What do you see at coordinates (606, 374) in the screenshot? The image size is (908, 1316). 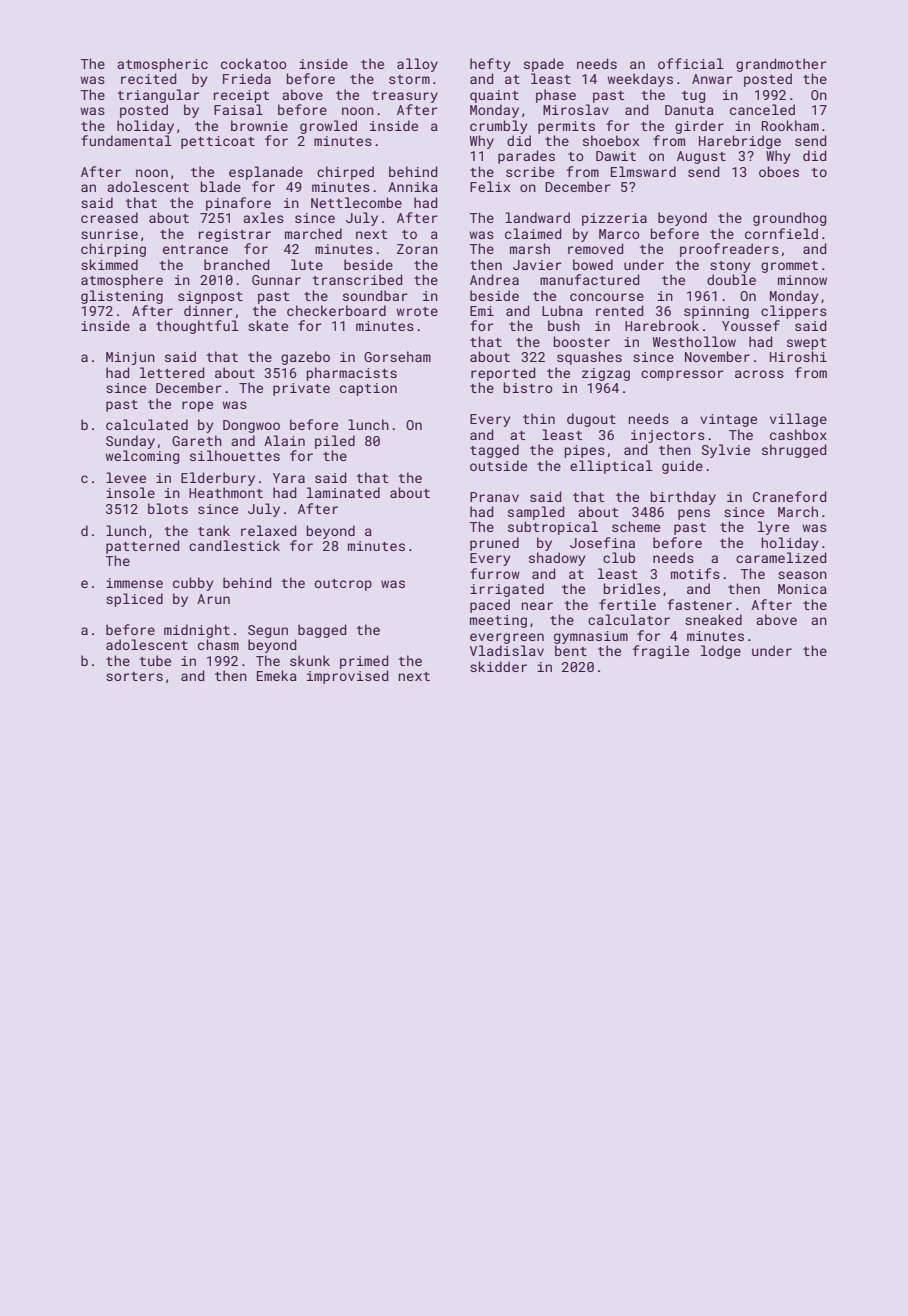 I see `zigzag` at bounding box center [606, 374].
